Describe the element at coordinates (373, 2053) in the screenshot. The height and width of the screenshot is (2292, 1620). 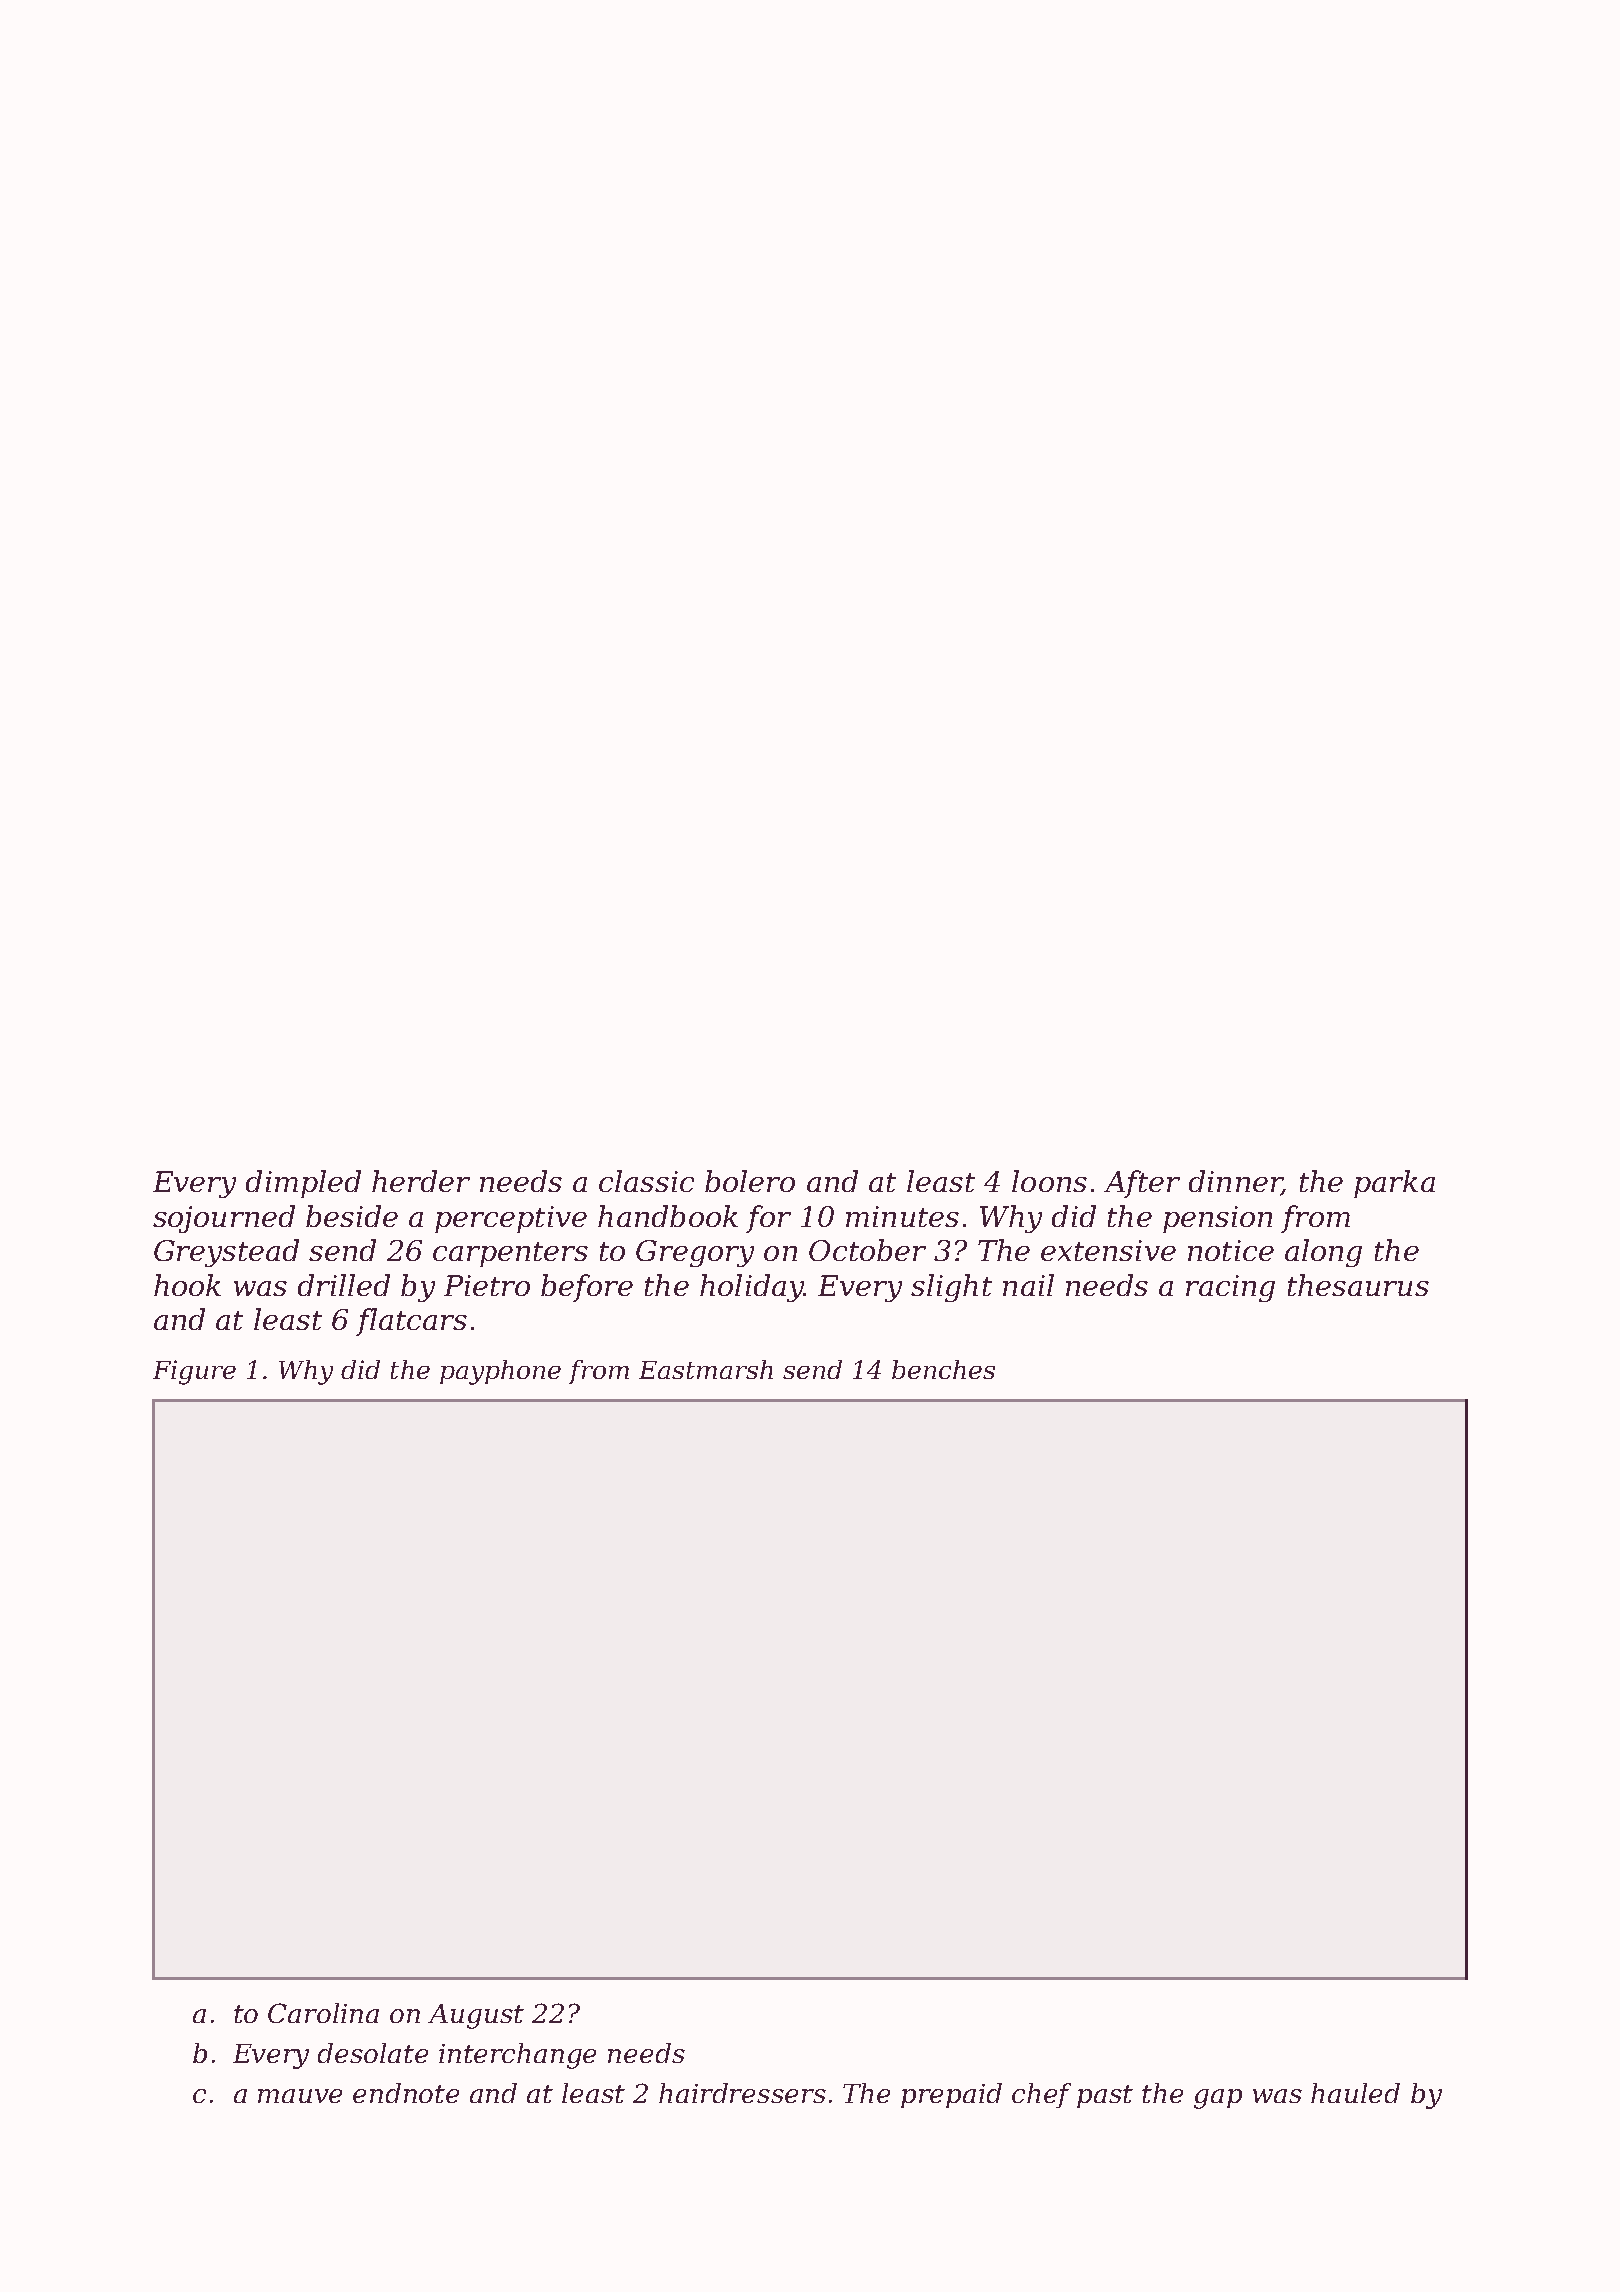
I see `desolate` at that location.
